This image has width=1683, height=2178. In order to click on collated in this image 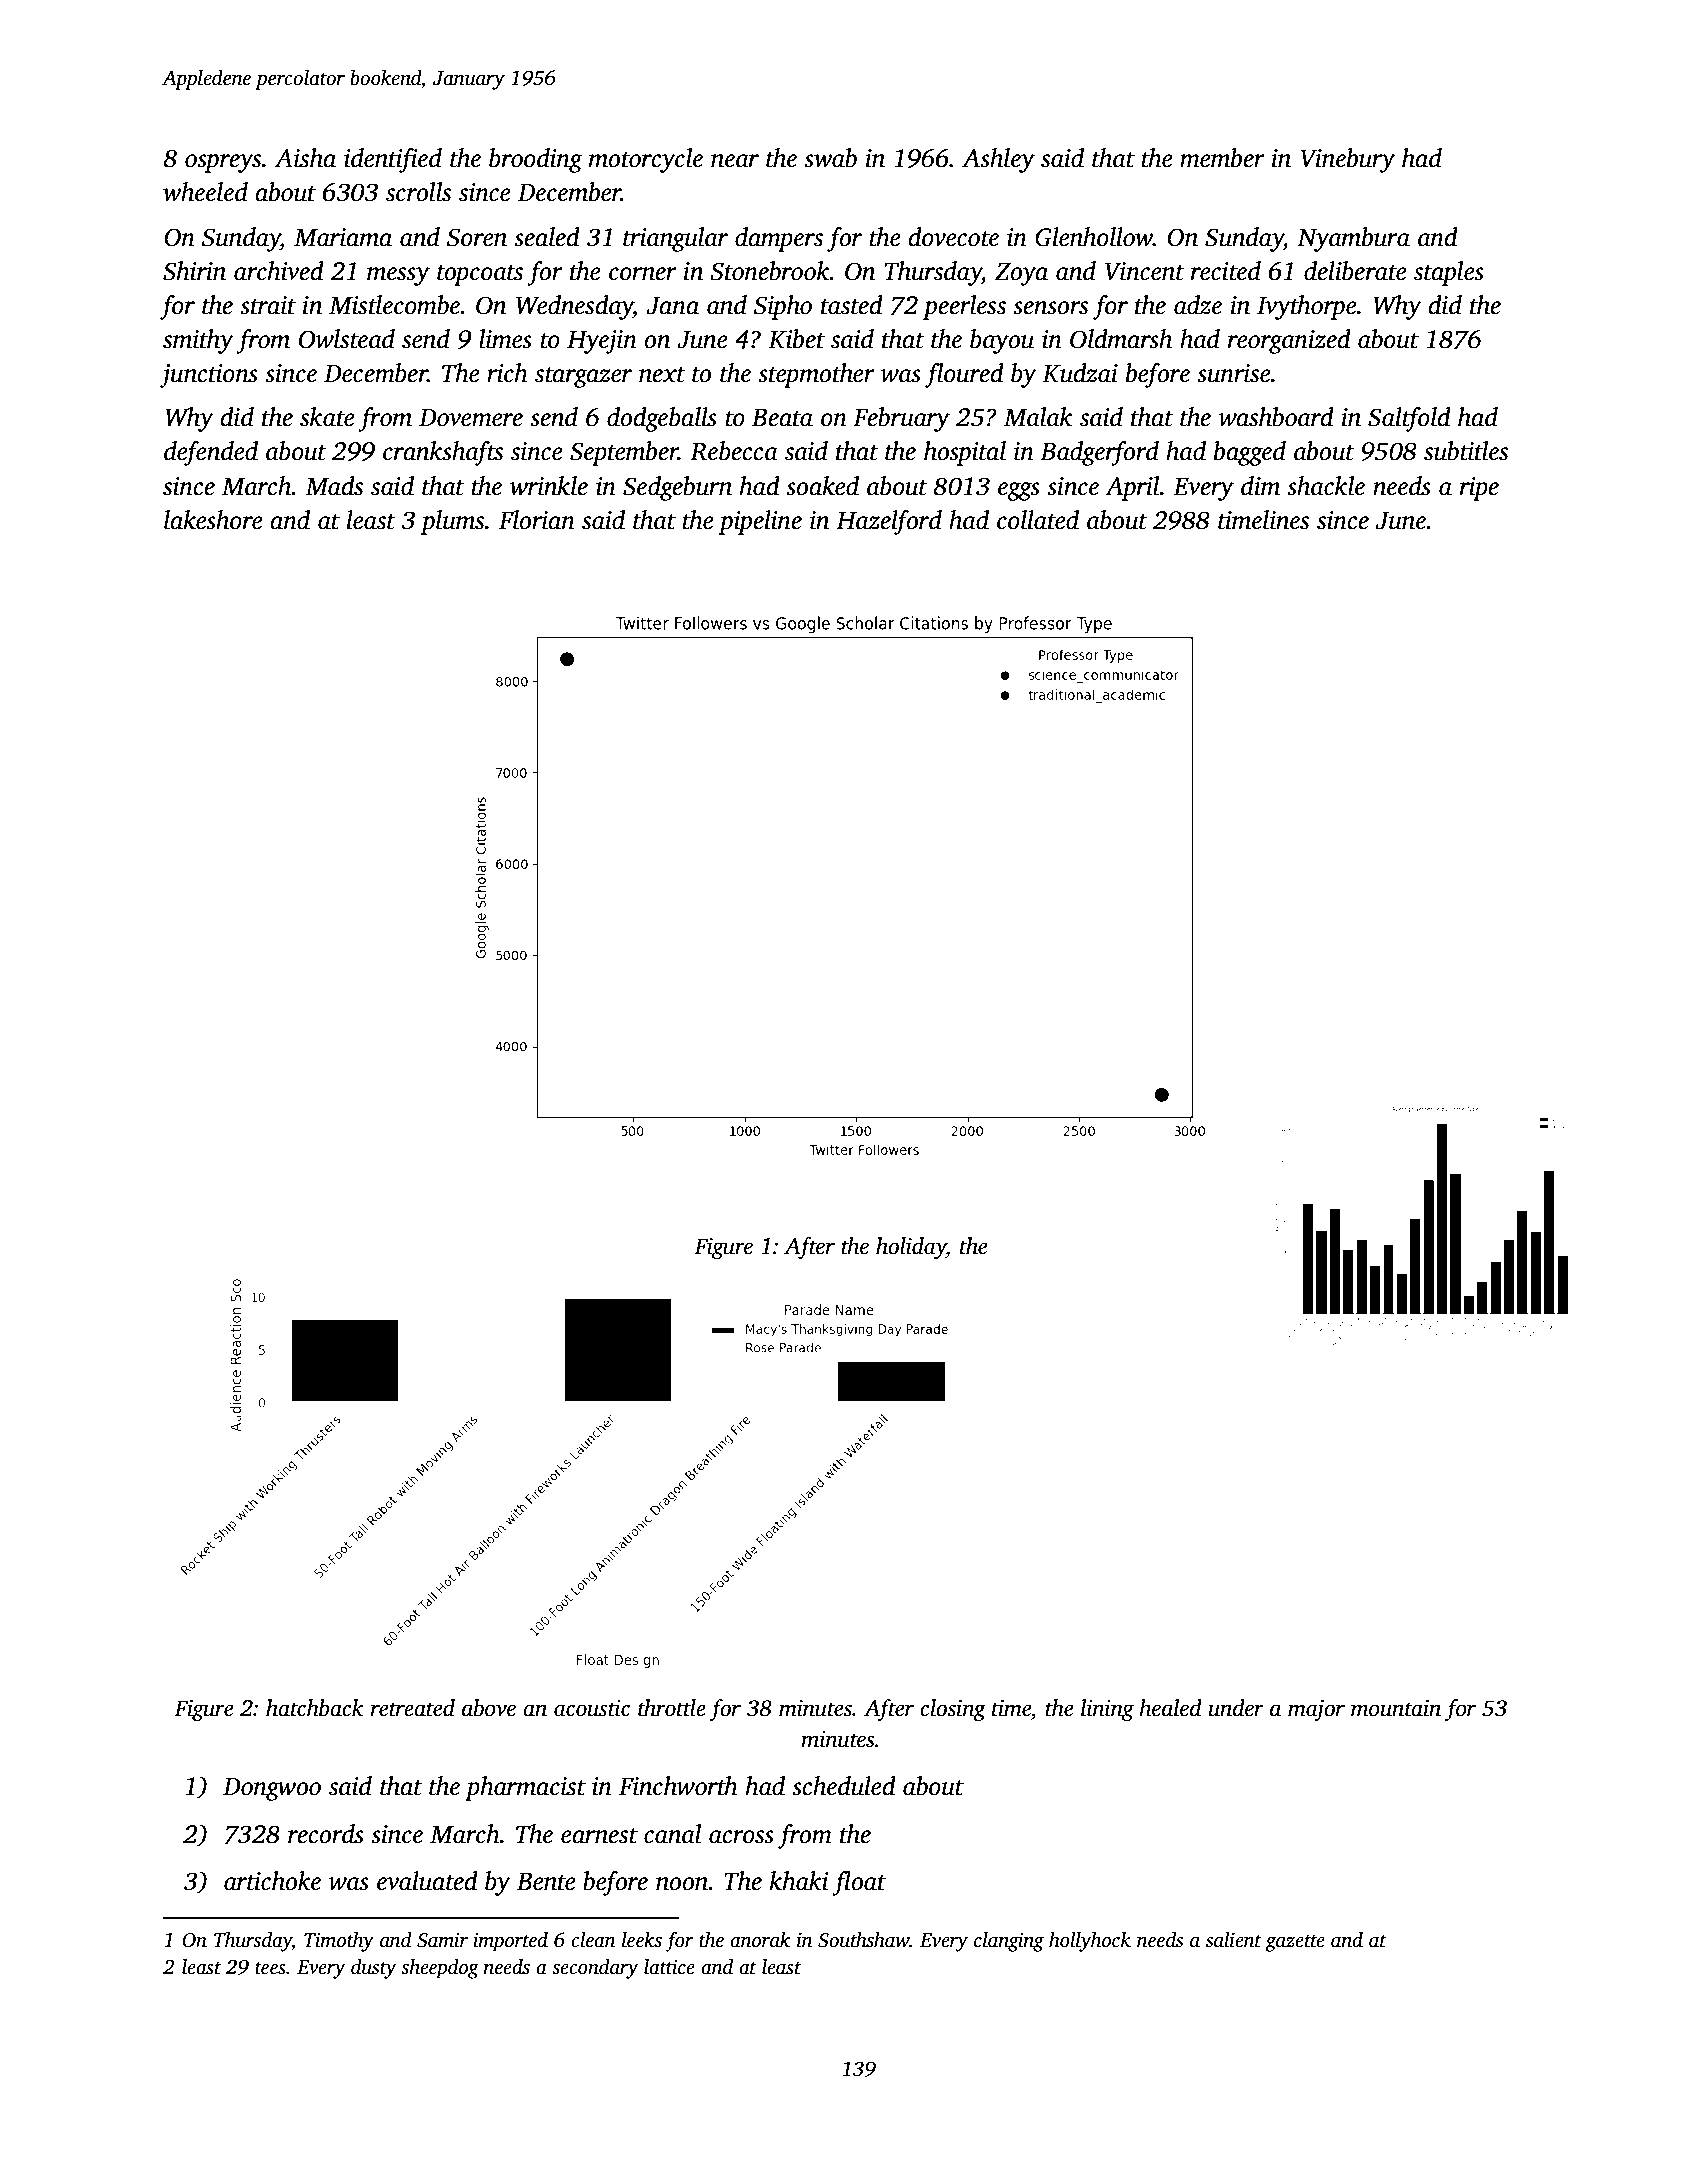, I will do `click(1038, 520)`.
